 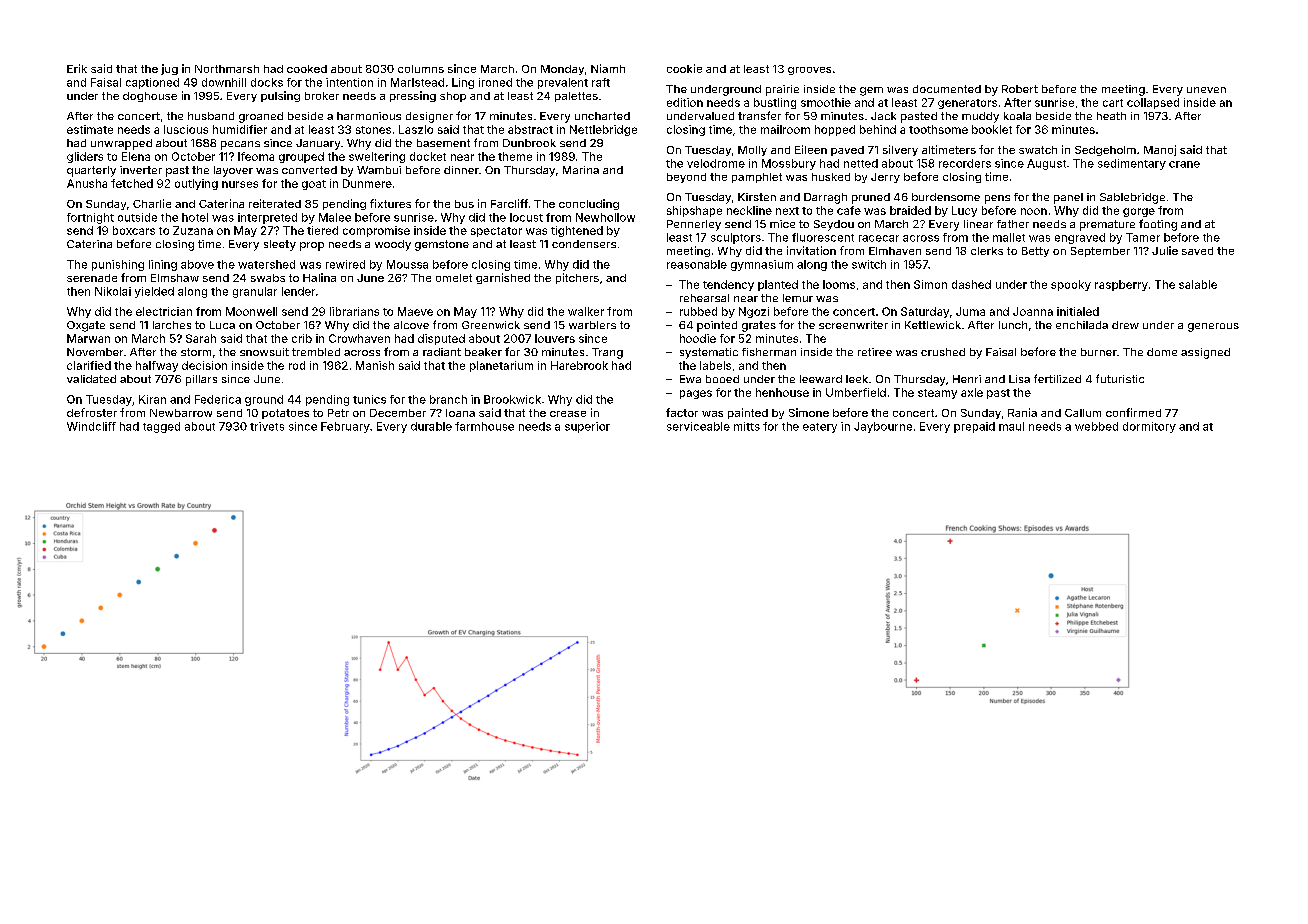 I want to click on invitation, so click(x=811, y=250).
